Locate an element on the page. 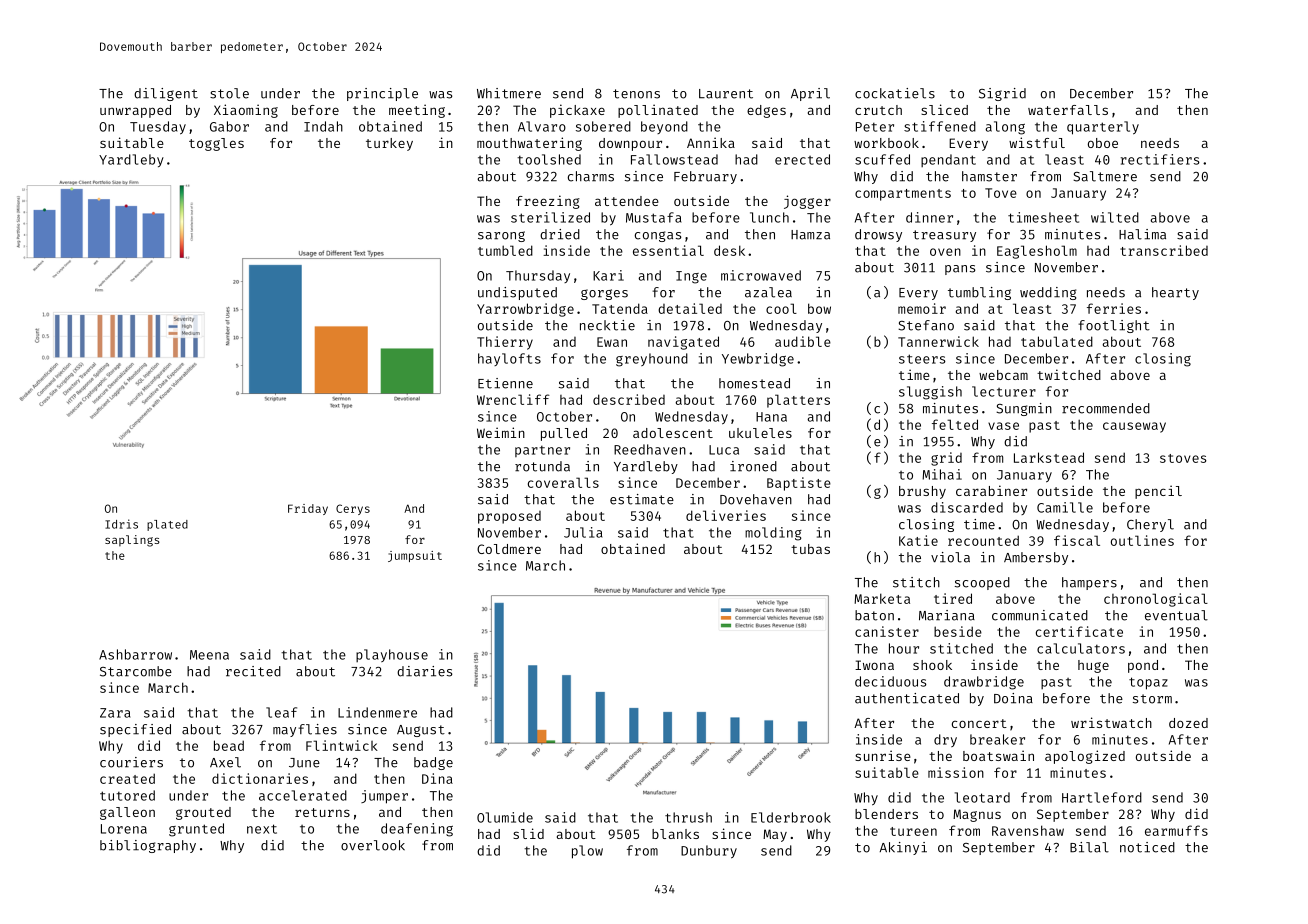 The width and height of the page is (1308, 924). Meena is located at coordinates (209, 655).
